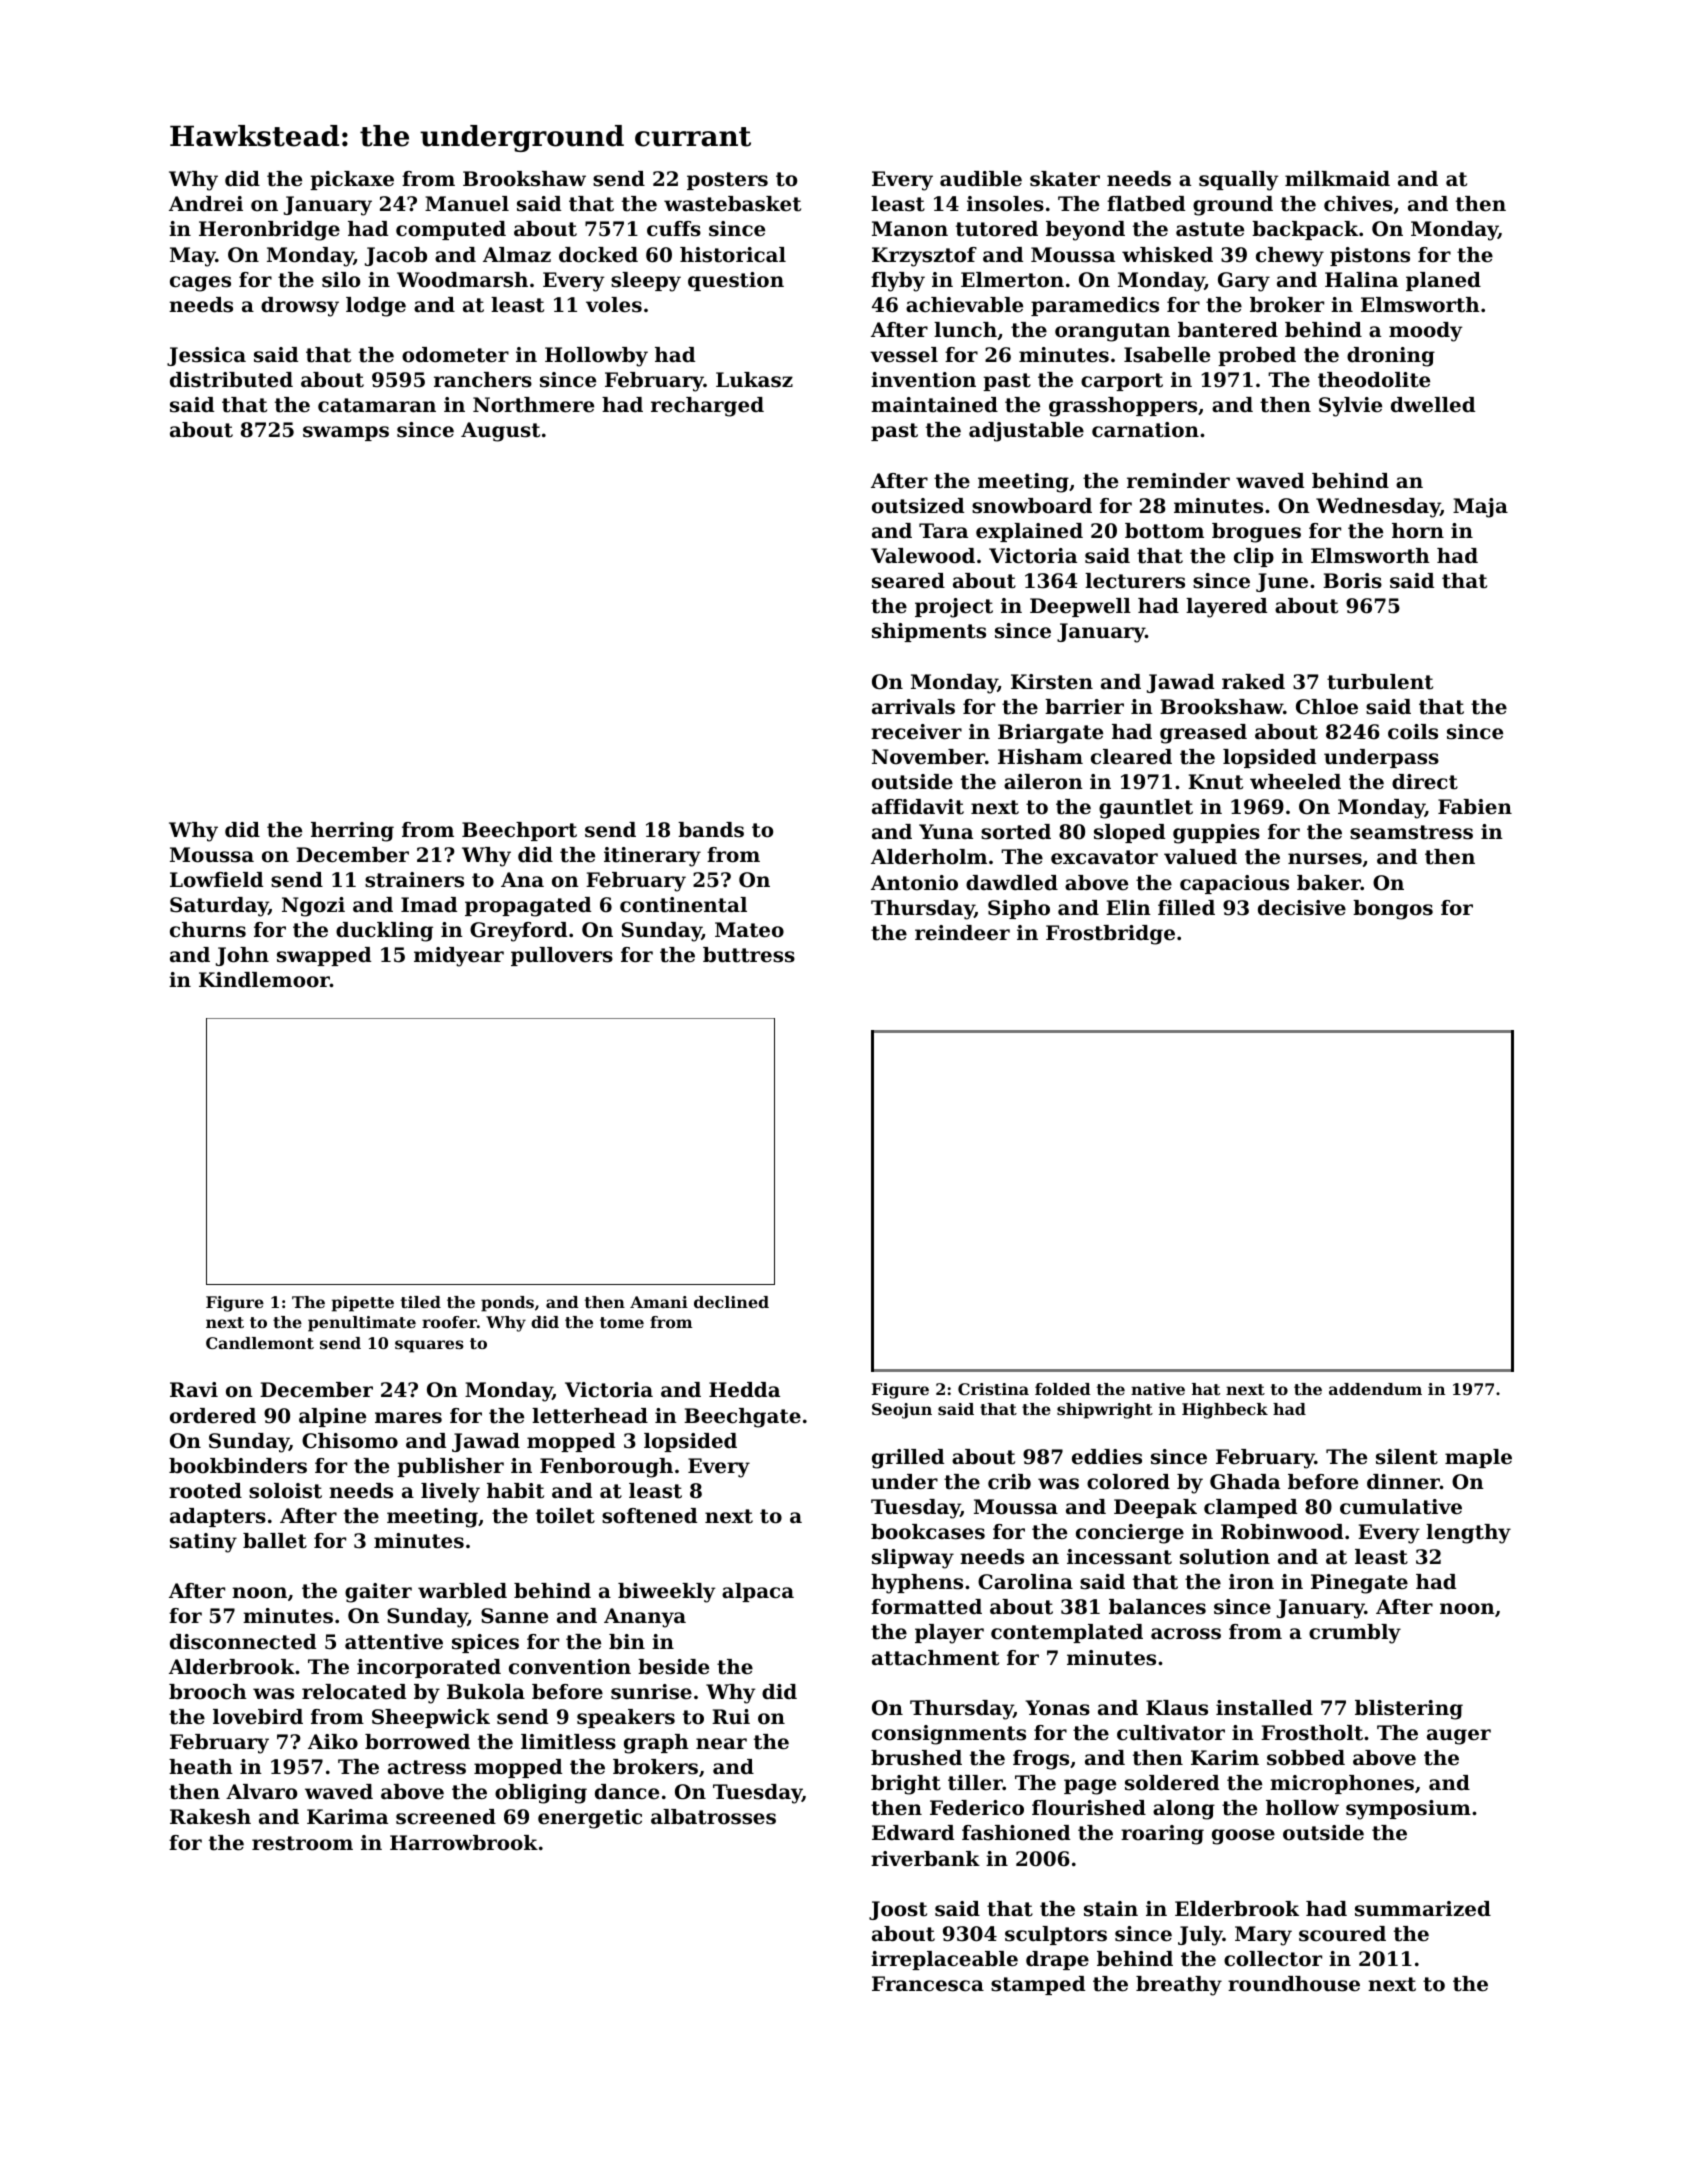 Image resolution: width=1683 pixels, height=2178 pixels. I want to click on wheeled, so click(1295, 782).
